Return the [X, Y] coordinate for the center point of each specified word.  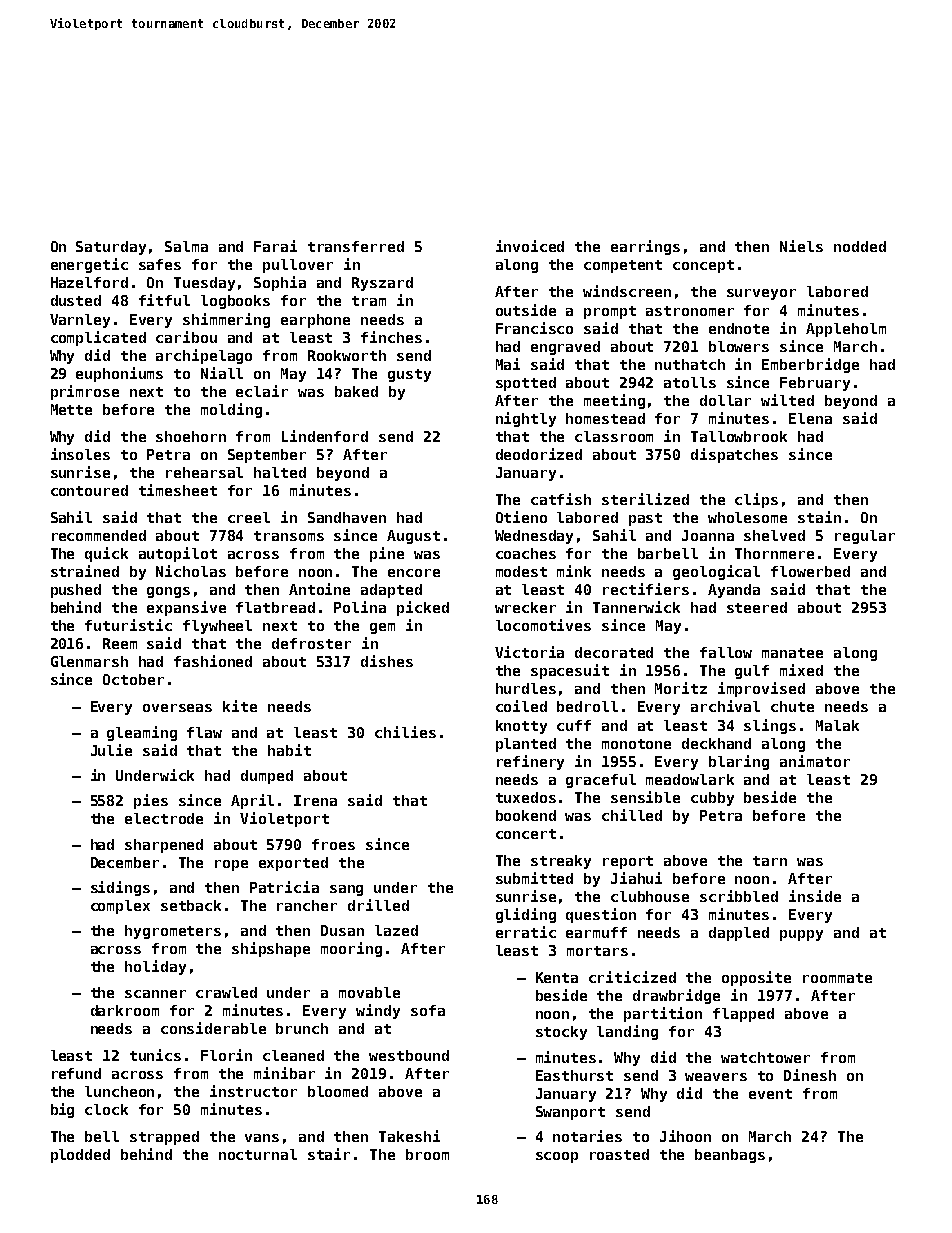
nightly [526, 419]
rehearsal [204, 472]
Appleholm [846, 330]
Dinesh [810, 1075]
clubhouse [650, 896]
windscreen [627, 291]
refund [76, 1073]
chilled [632, 815]
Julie [111, 750]
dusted [76, 300]
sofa [428, 1010]
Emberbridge [810, 365]
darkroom [125, 1010]
